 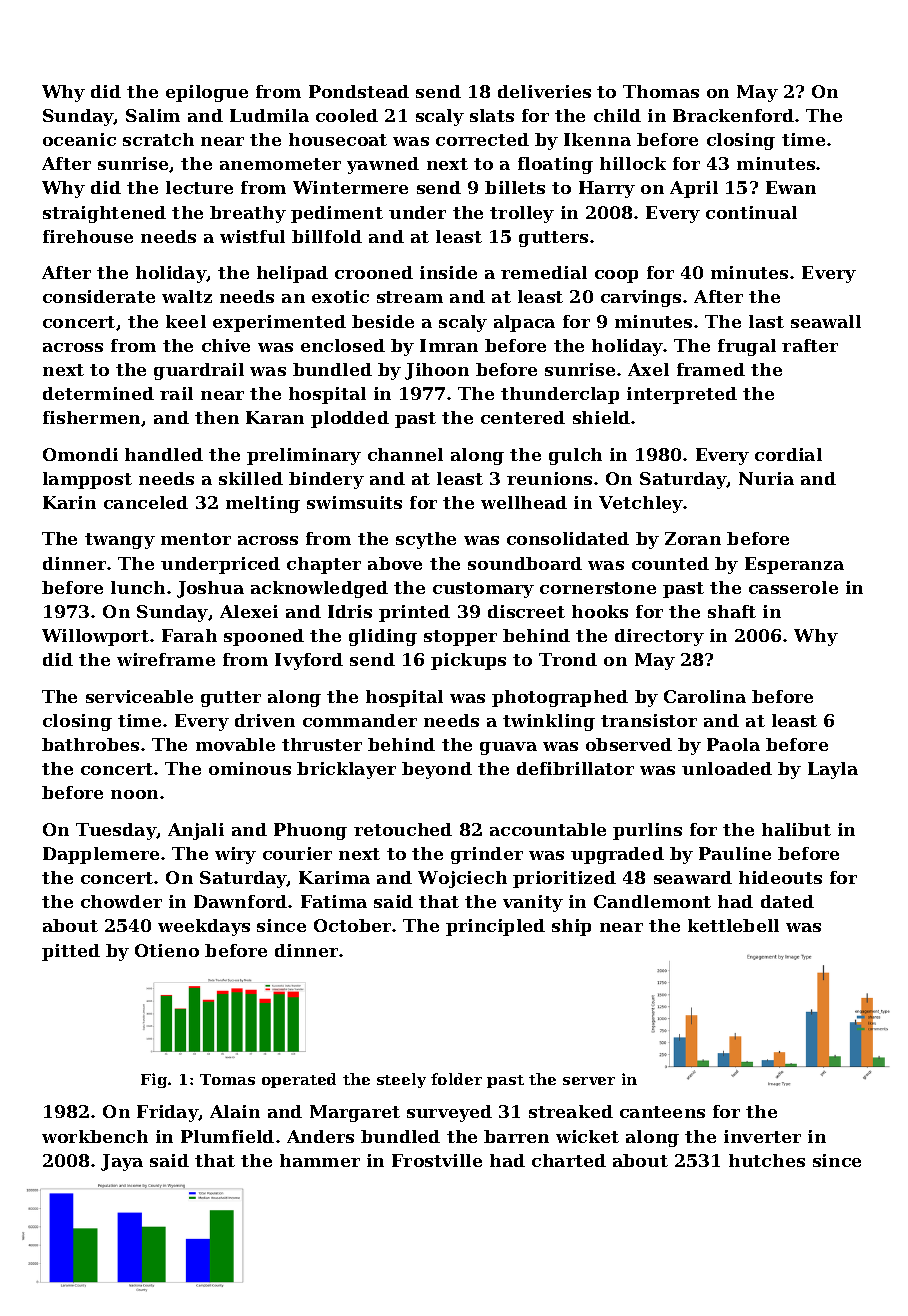 What do you see at coordinates (207, 93) in the document?
I see `epilogue` at bounding box center [207, 93].
